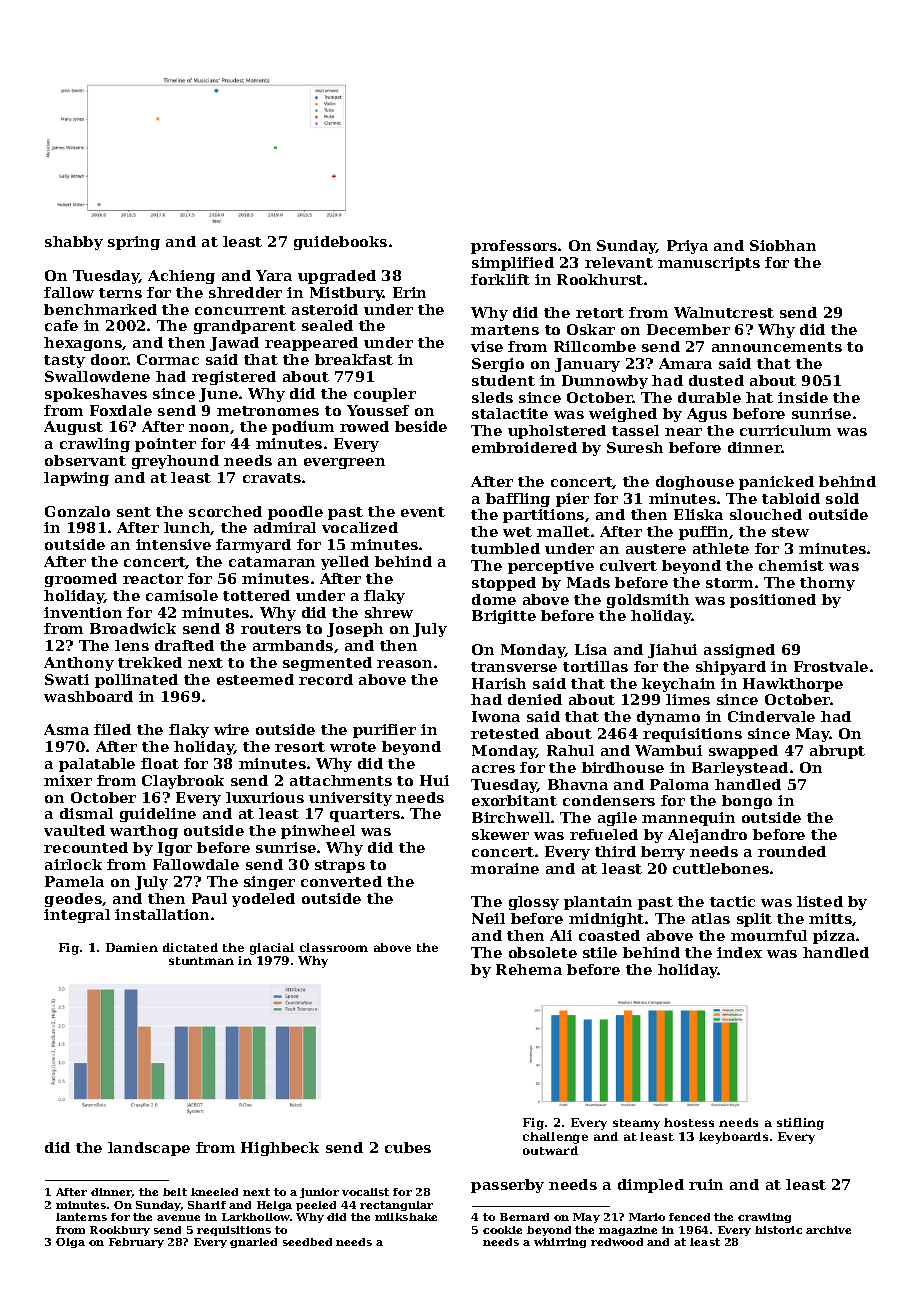 The image size is (924, 1308). I want to click on upholstered, so click(557, 432).
